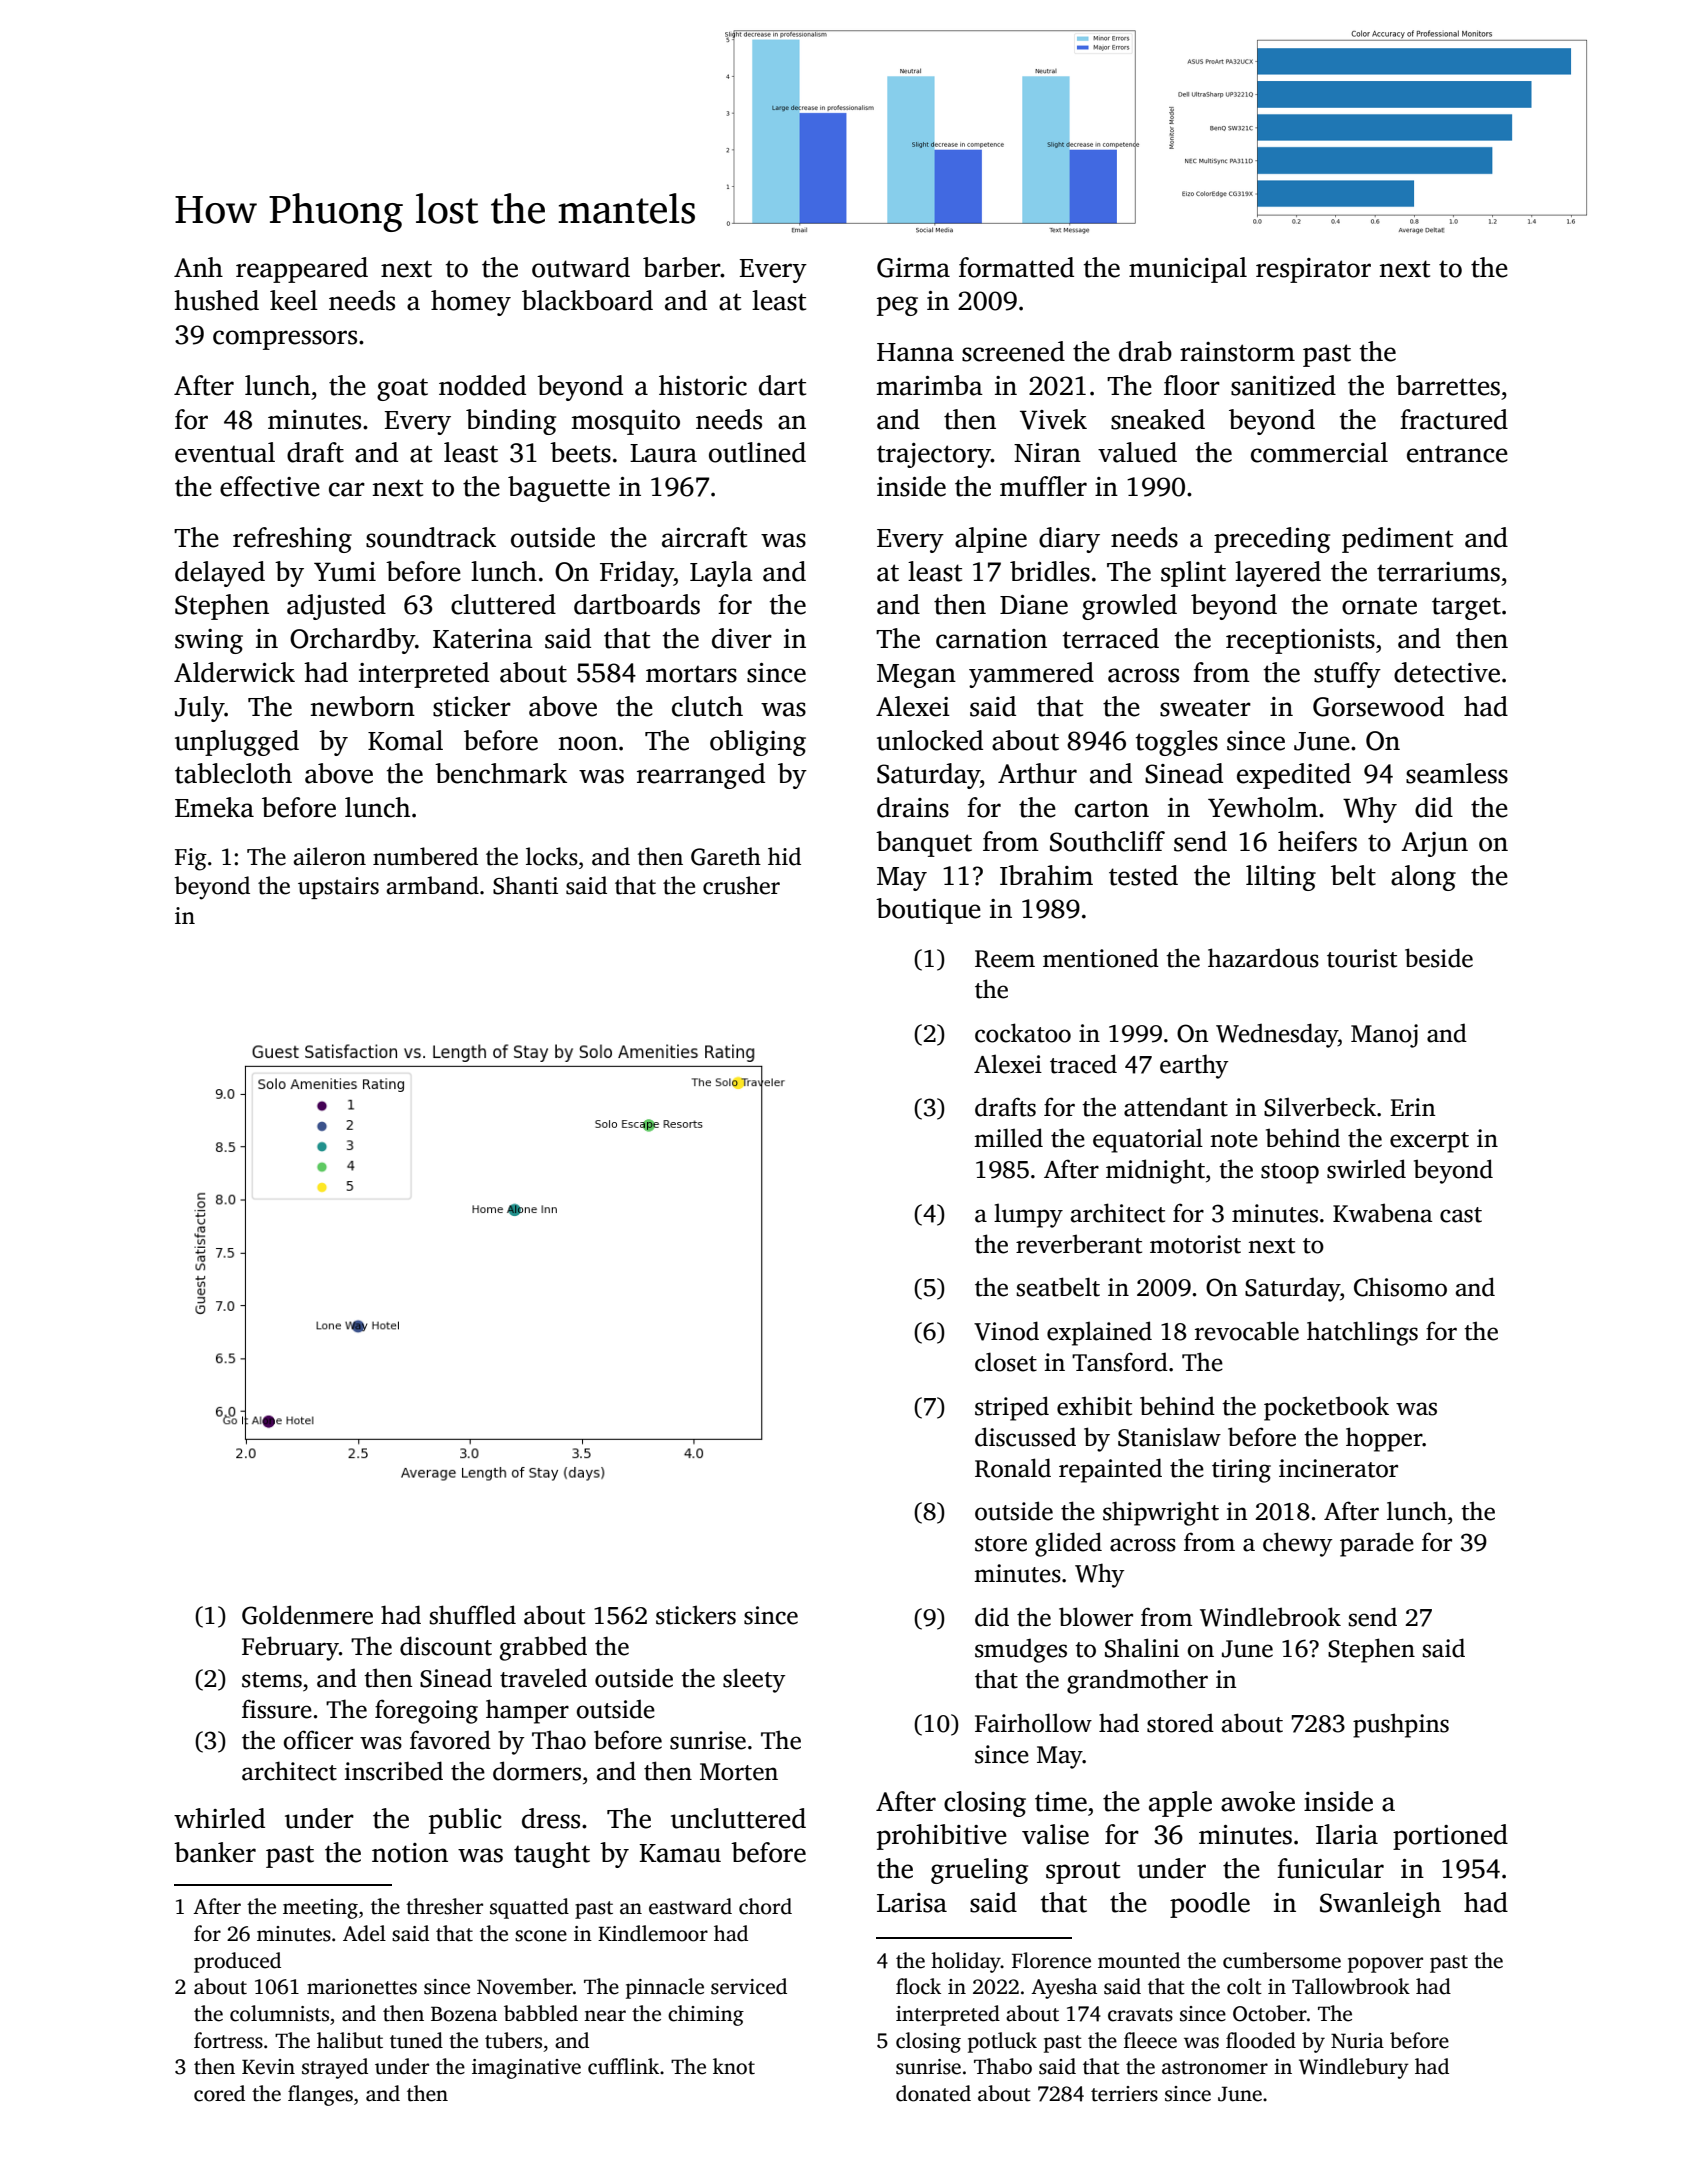 Image resolution: width=1683 pixels, height=2178 pixels. I want to click on drains, so click(913, 807).
